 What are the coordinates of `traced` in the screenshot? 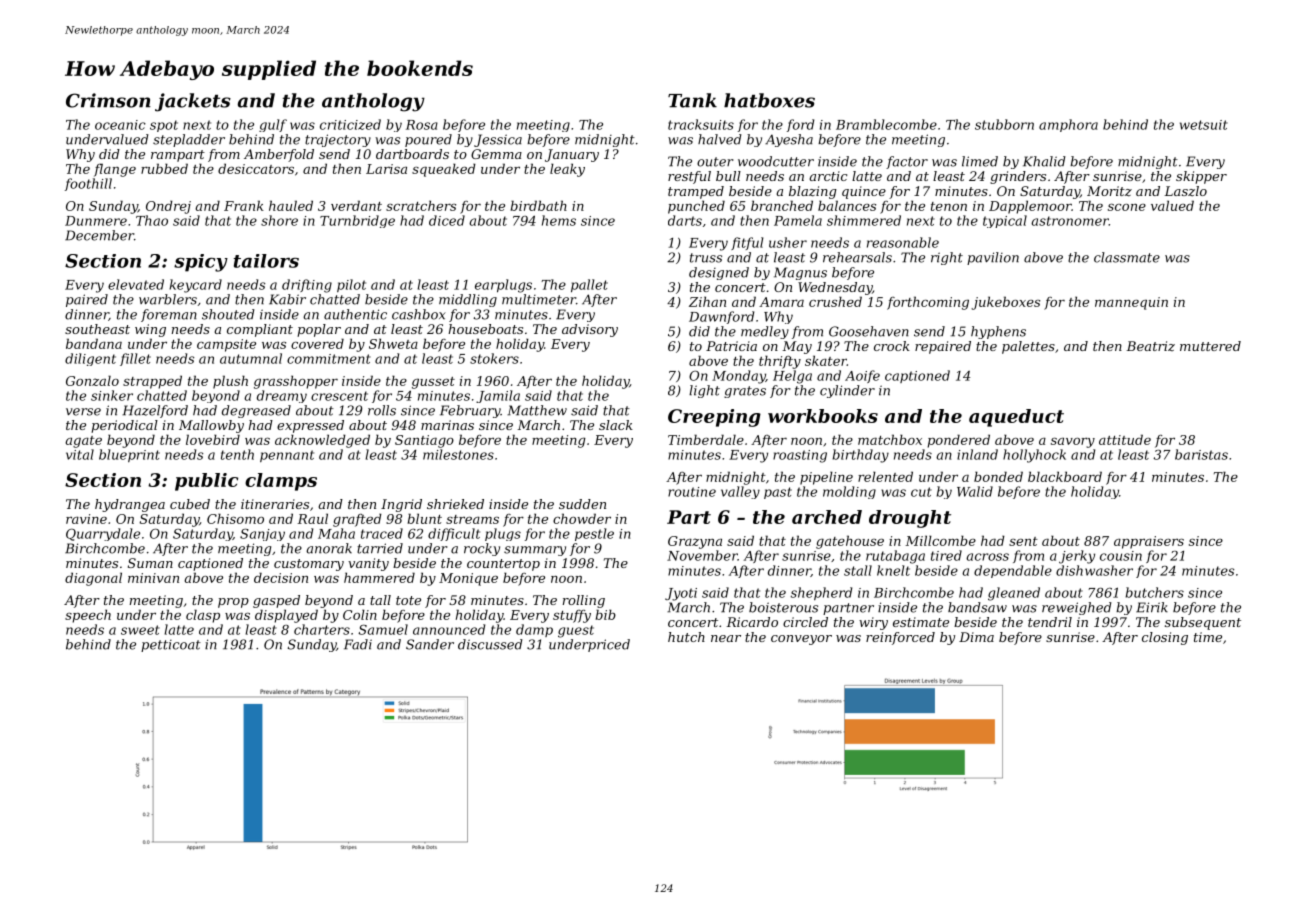 It's located at (382, 533).
